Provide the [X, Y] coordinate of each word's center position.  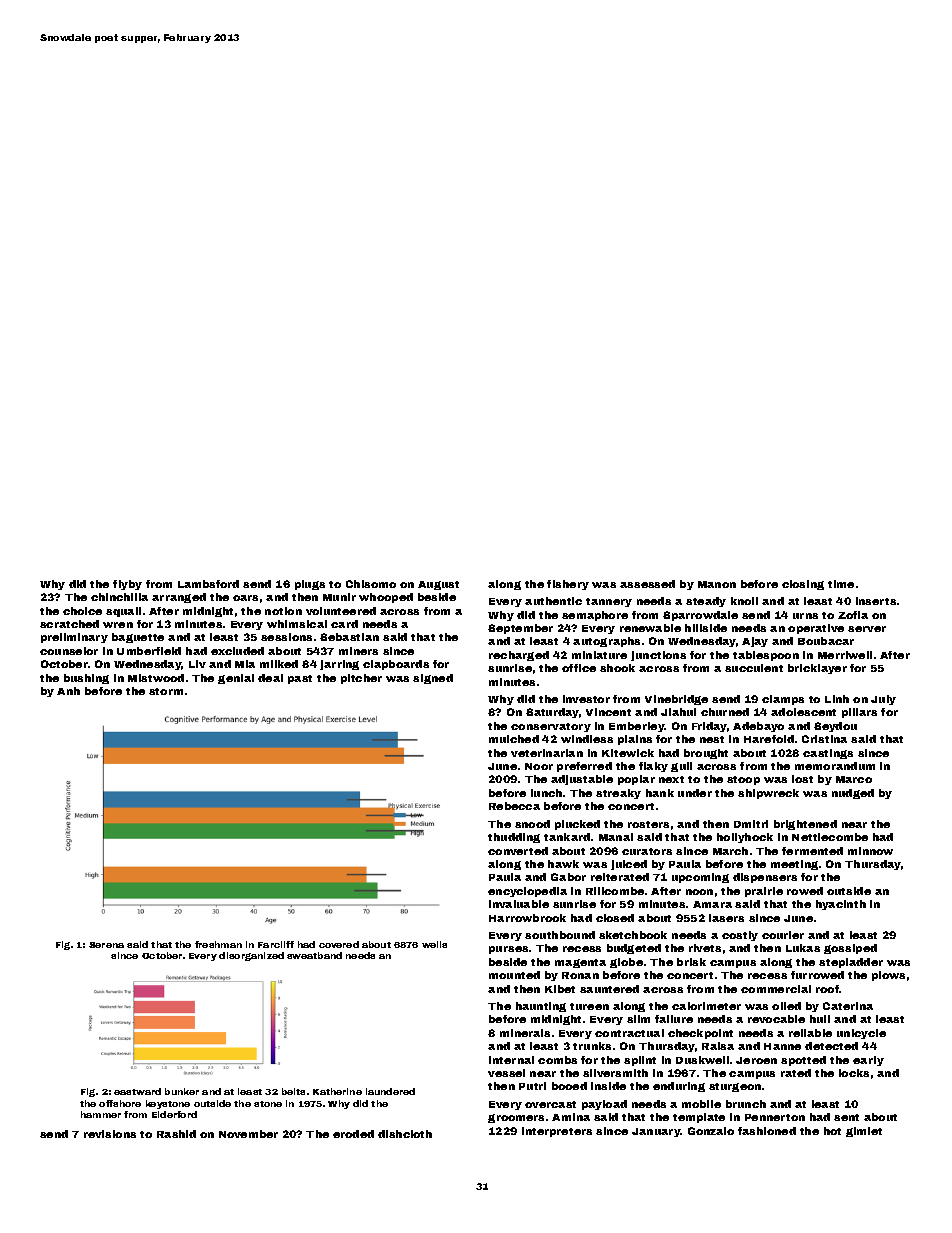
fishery [568, 585]
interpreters [557, 1132]
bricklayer [817, 669]
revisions [110, 1134]
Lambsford [208, 584]
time [841, 584]
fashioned [767, 1131]
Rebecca [514, 806]
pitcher [361, 679]
